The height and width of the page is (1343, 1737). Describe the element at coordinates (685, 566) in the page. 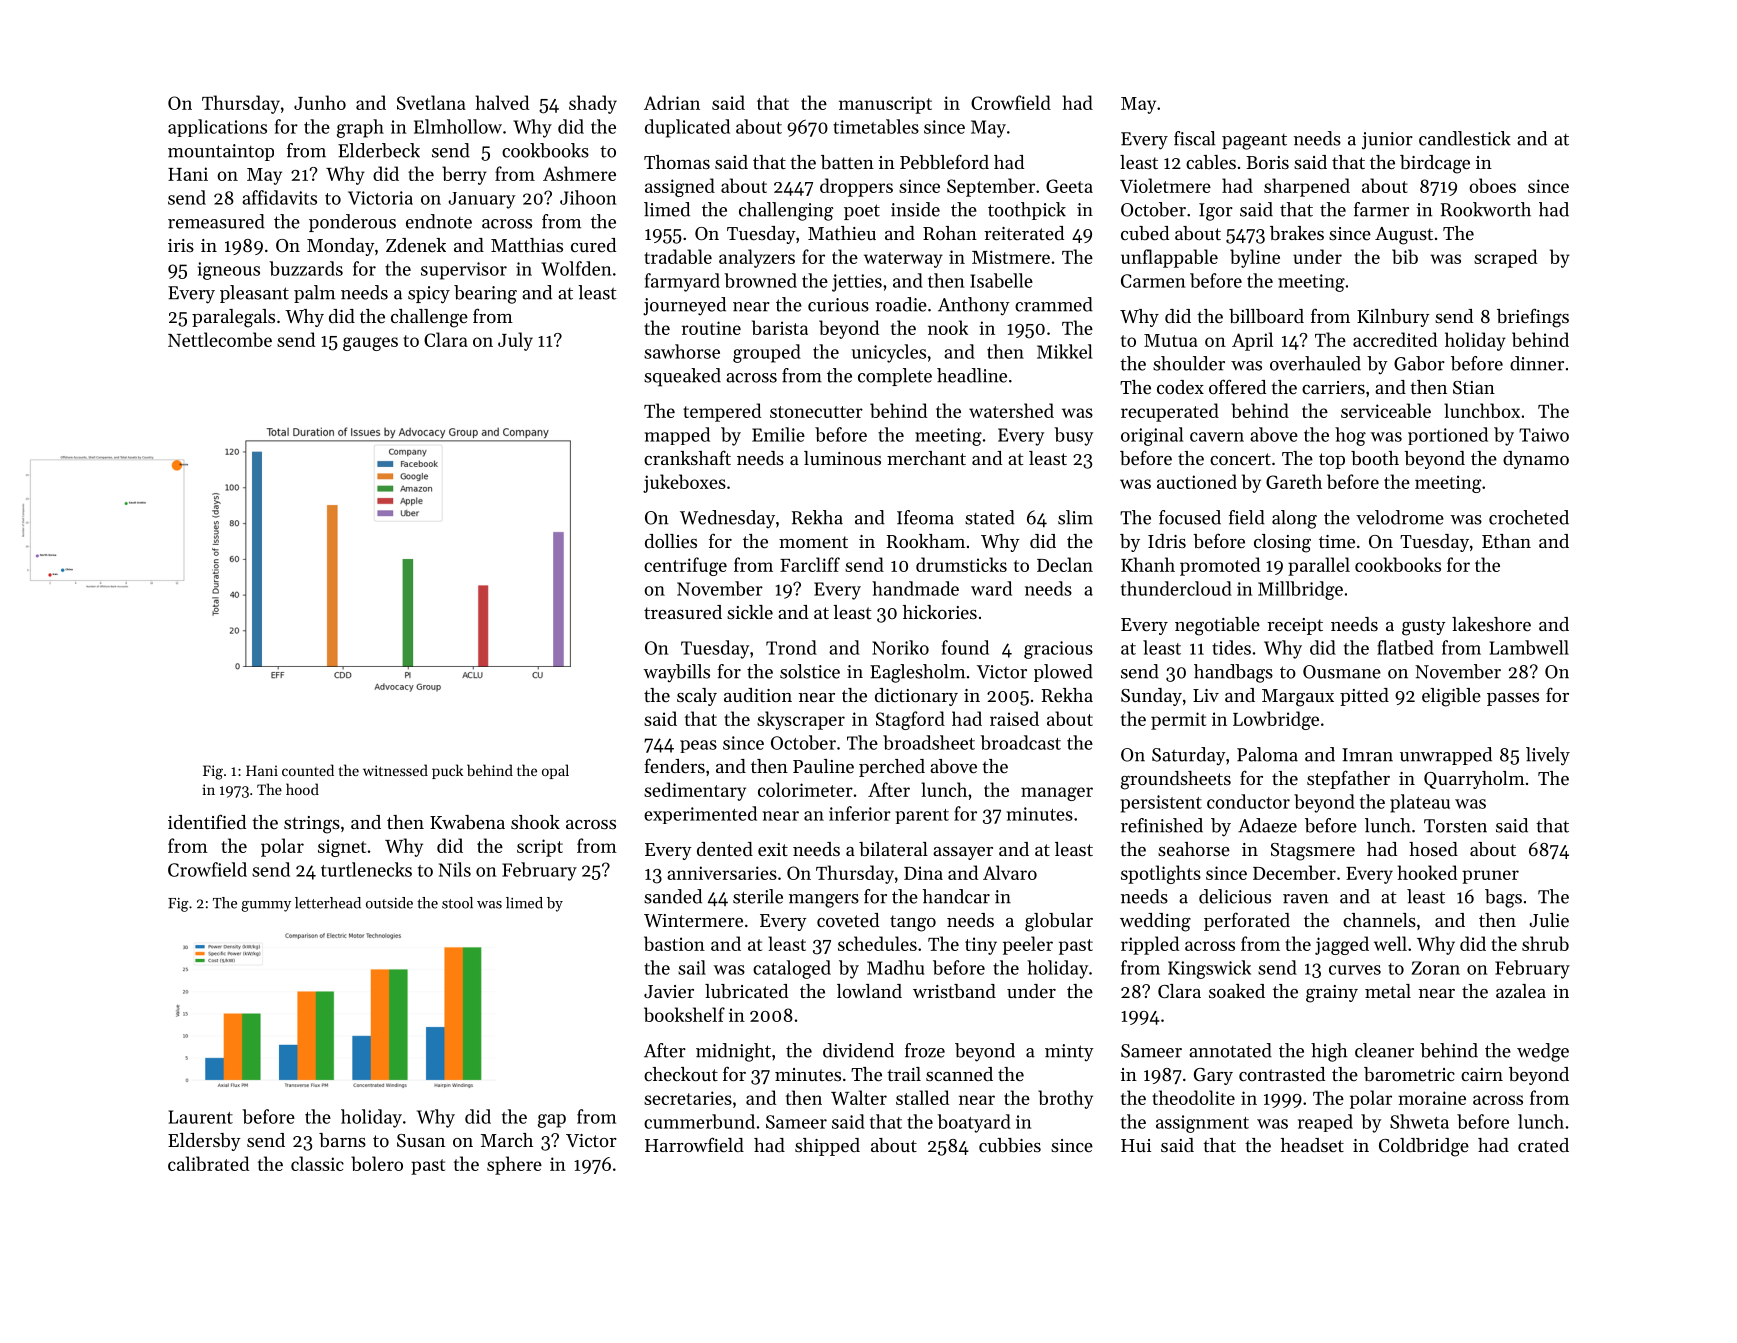

I see `centrifuge` at that location.
